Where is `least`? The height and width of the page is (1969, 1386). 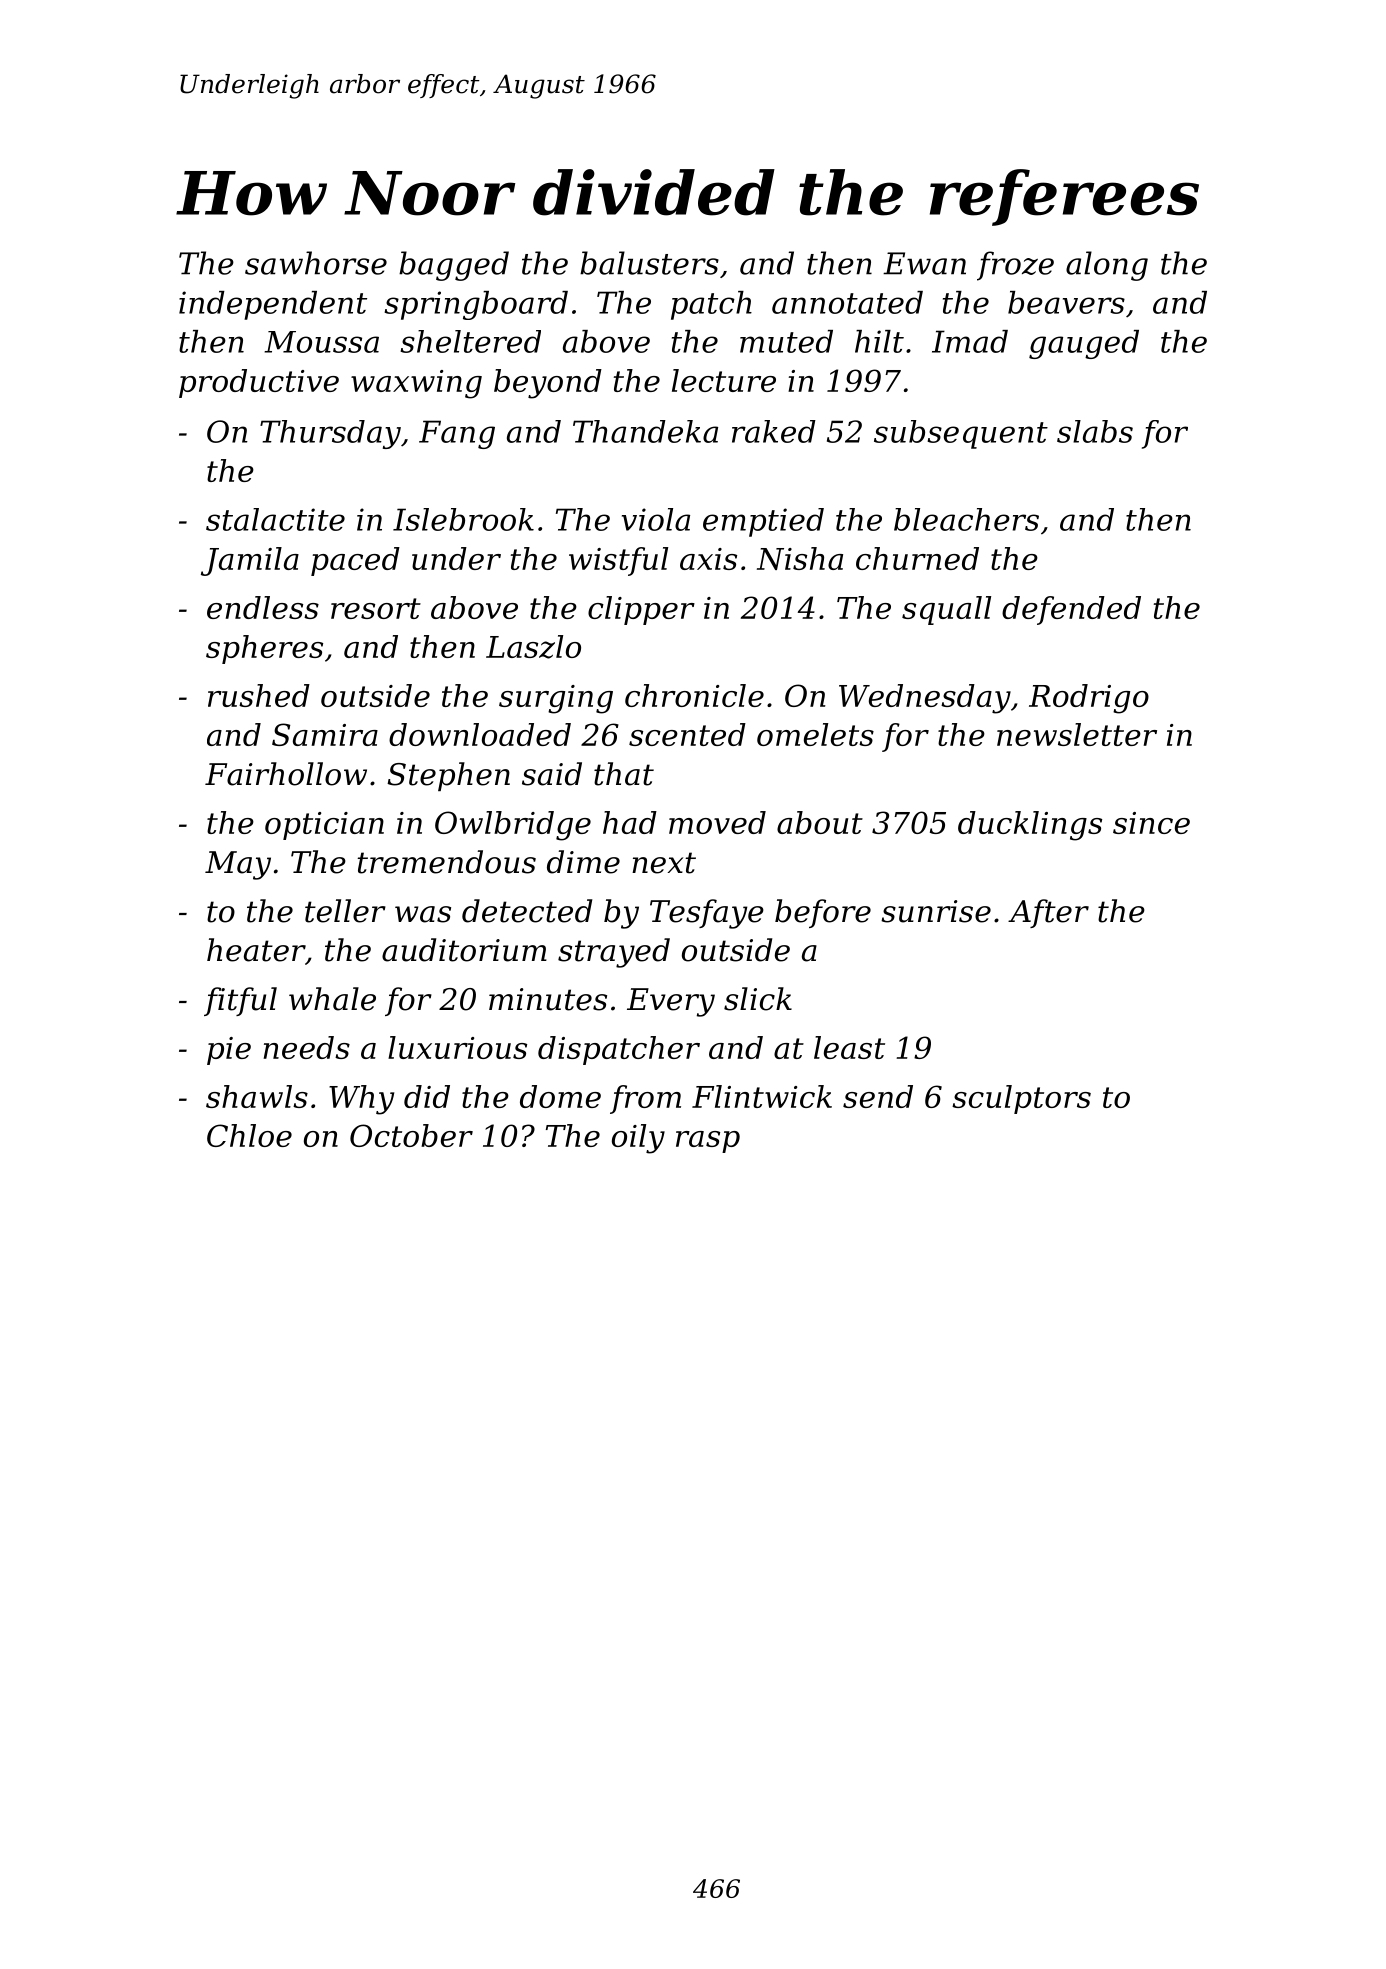 least is located at coordinates (849, 1047).
